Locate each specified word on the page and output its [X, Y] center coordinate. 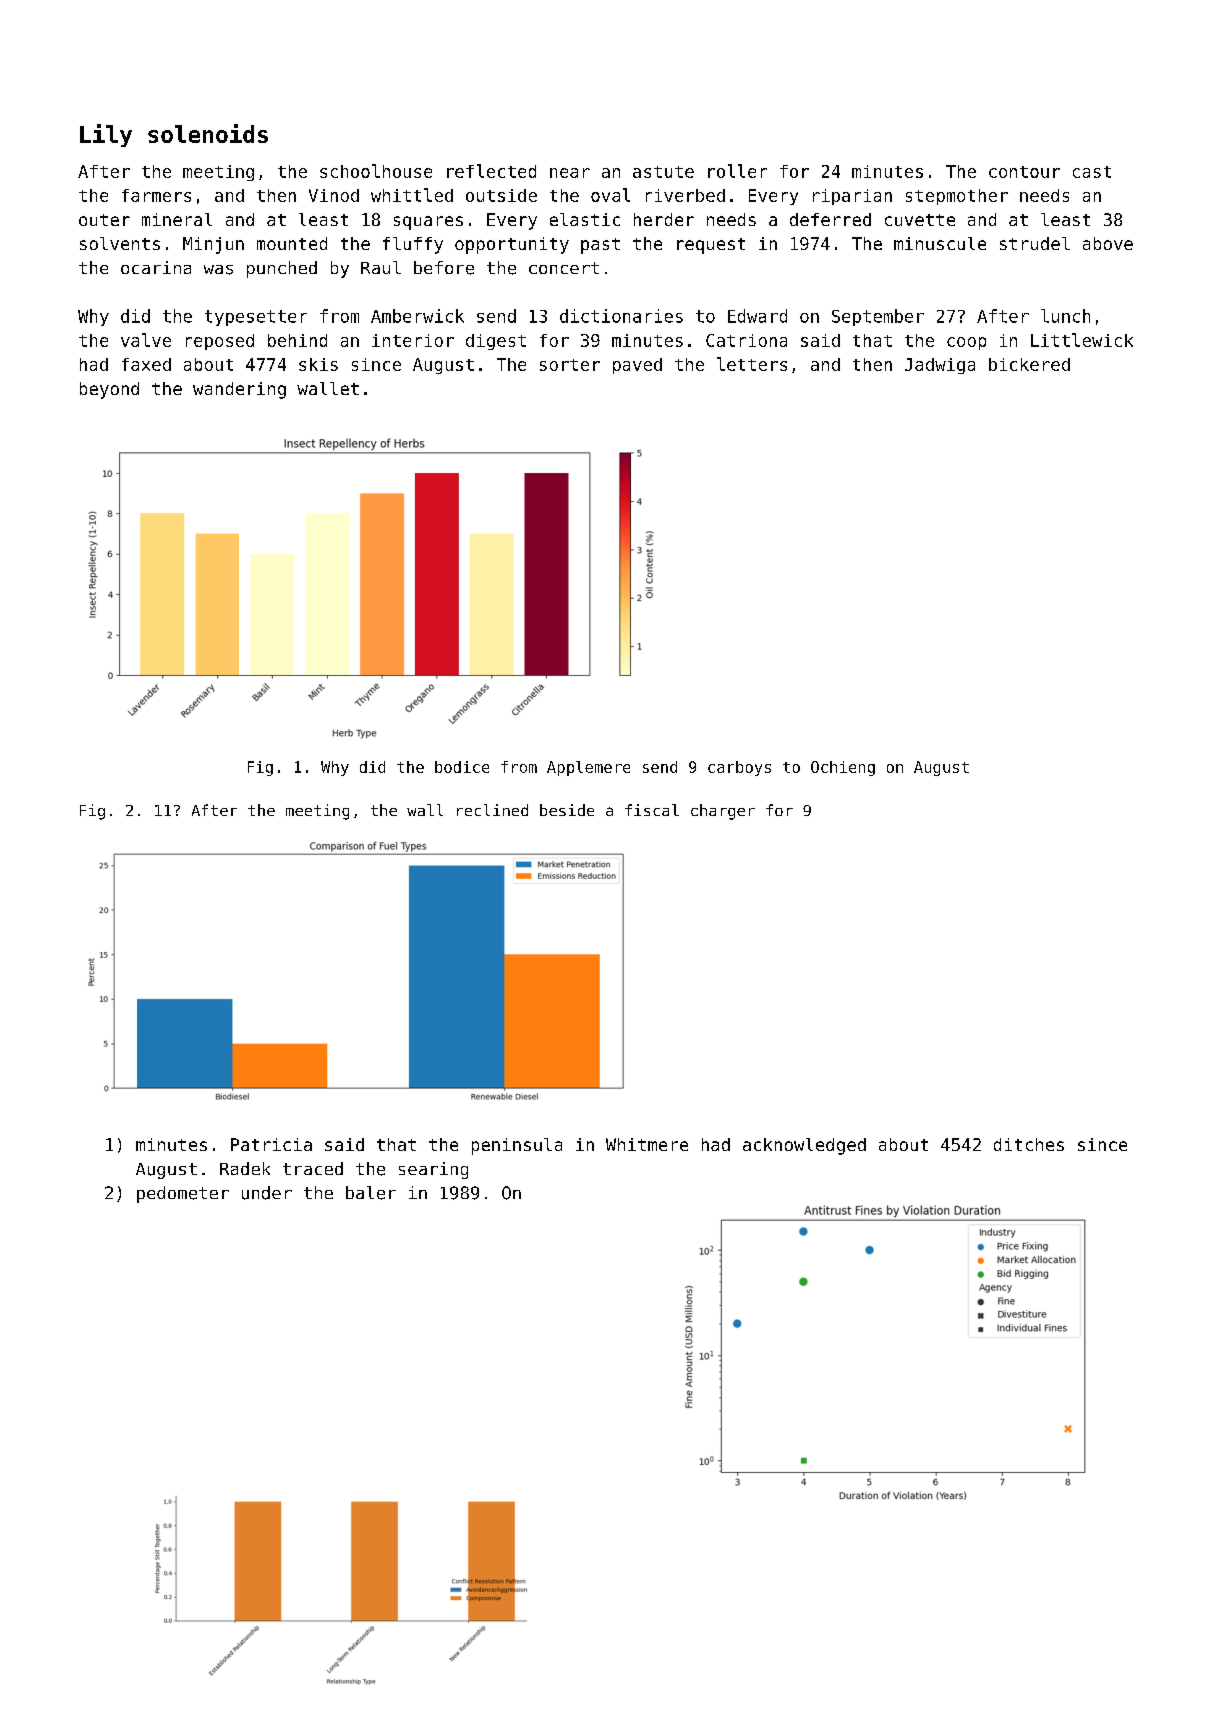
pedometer [183, 1194]
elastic [585, 219]
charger [723, 812]
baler [371, 1193]
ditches [1029, 1144]
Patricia [271, 1144]
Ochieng [843, 768]
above [1108, 243]
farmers [156, 195]
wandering [239, 390]
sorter [570, 365]
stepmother [957, 197]
